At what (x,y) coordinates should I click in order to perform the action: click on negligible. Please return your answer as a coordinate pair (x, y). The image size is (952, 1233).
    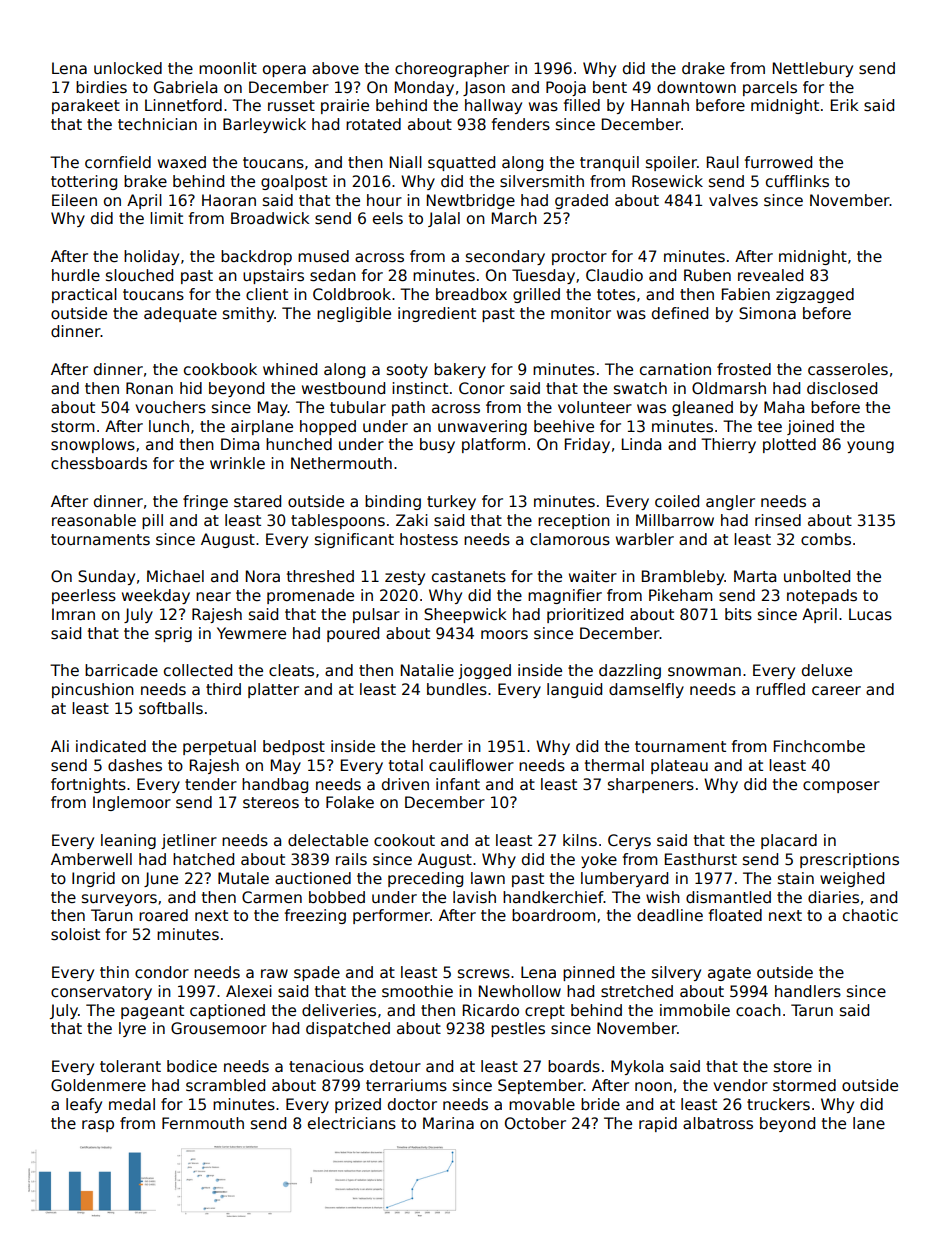
    Looking at the image, I should click on (354, 314).
